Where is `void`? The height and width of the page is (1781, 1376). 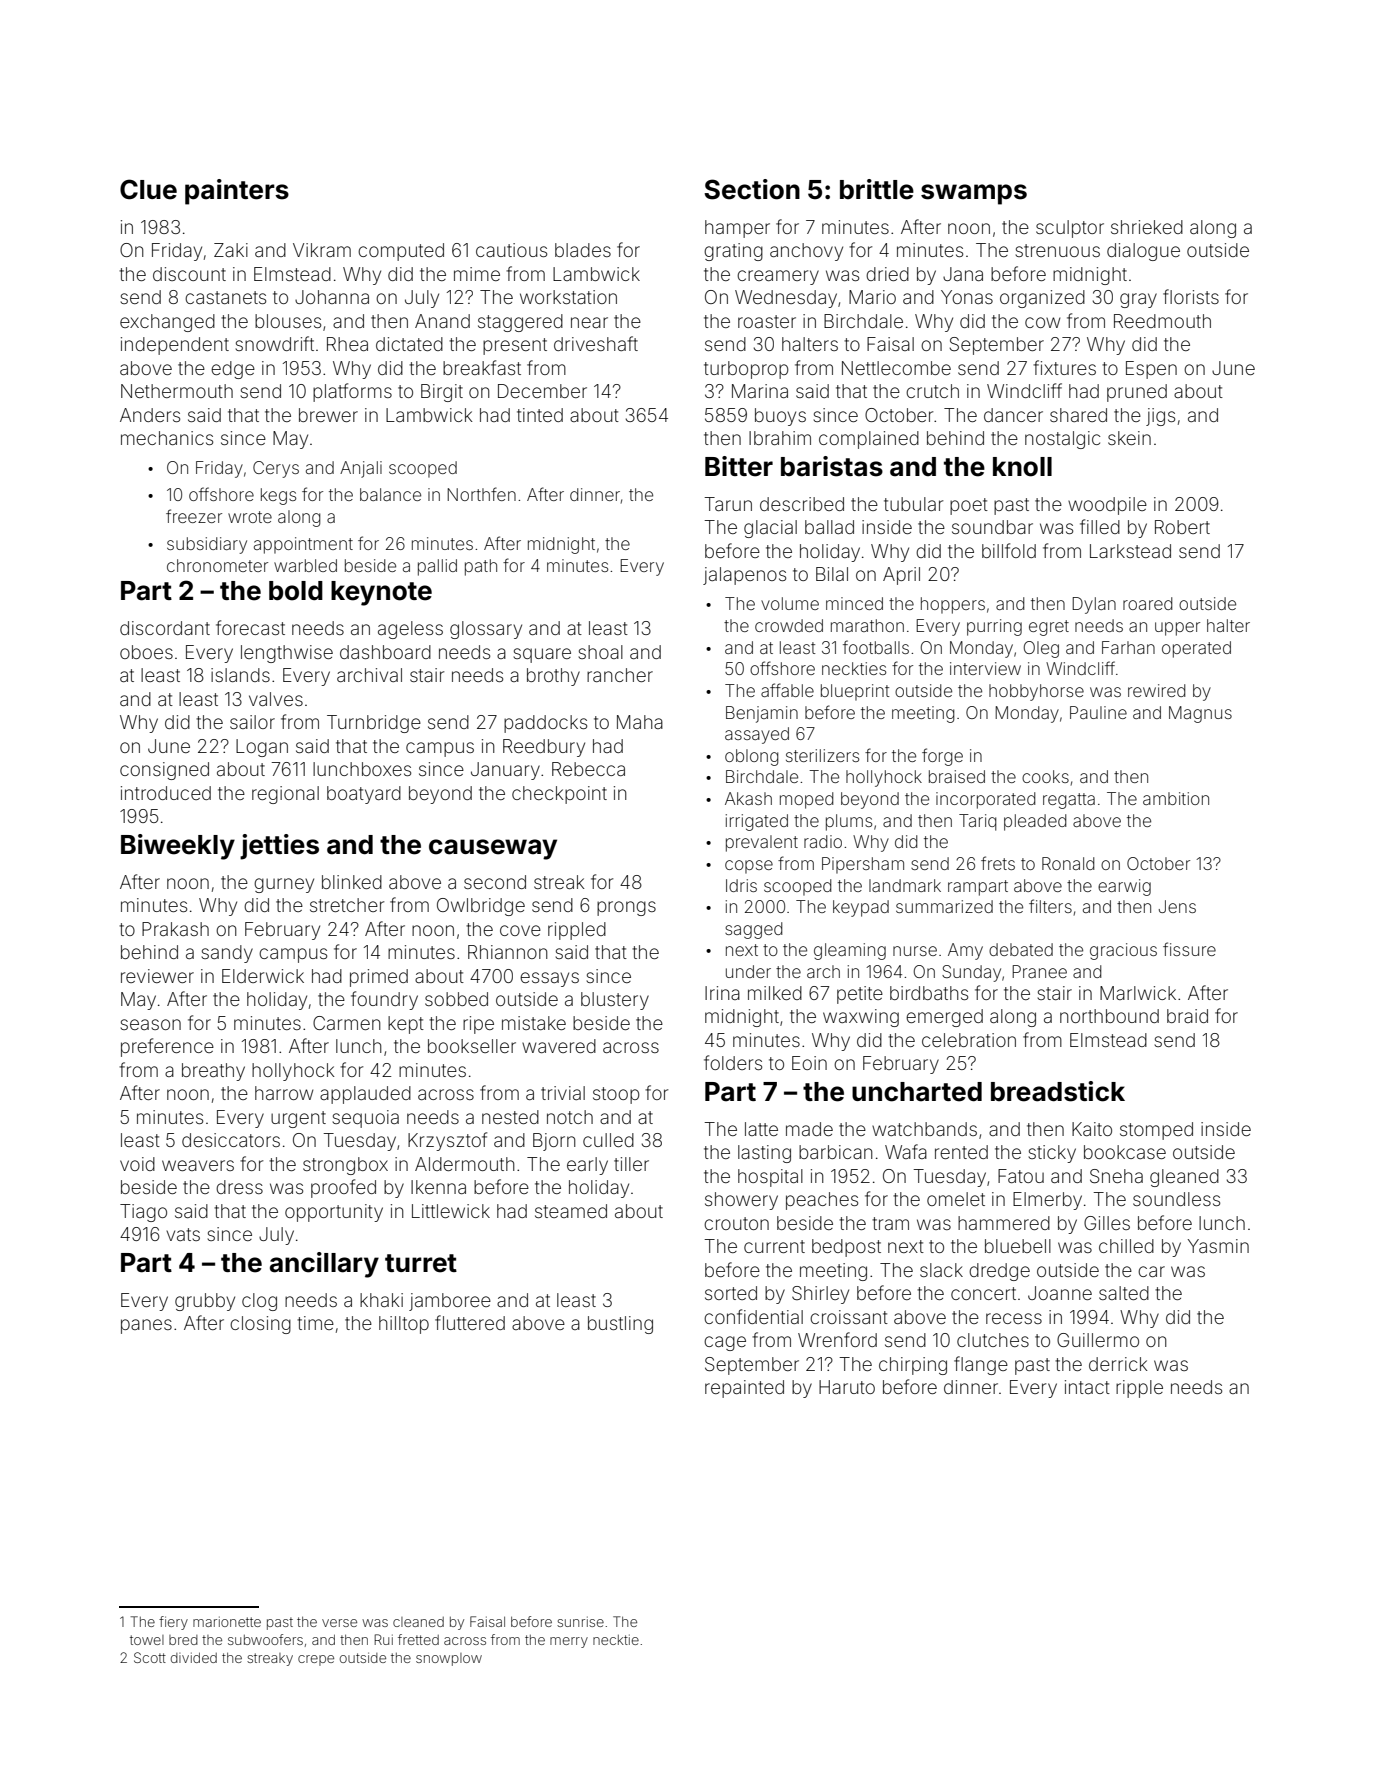
void is located at coordinates (137, 1164).
